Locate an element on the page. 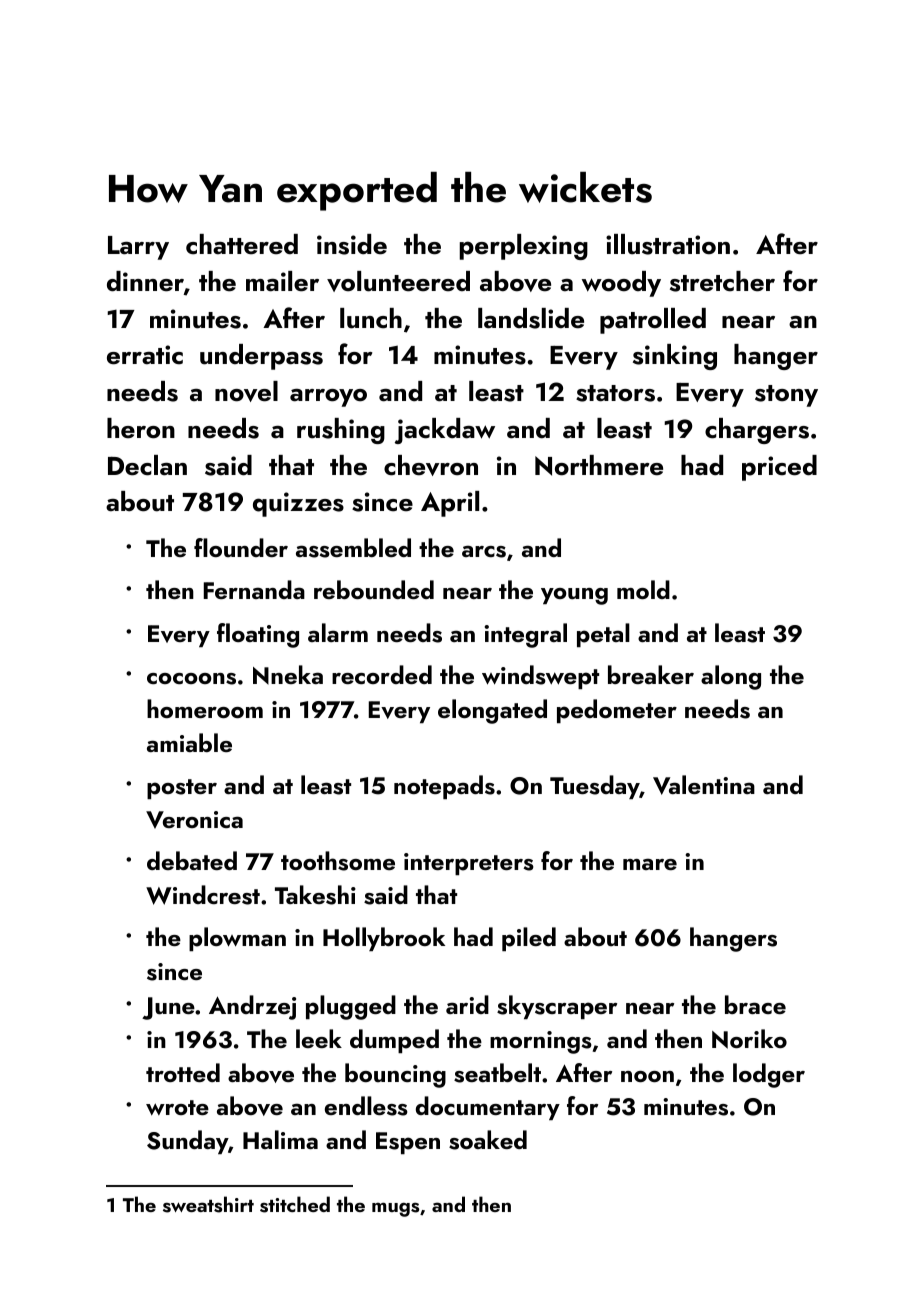  arroyo is located at coordinates (328, 398).
